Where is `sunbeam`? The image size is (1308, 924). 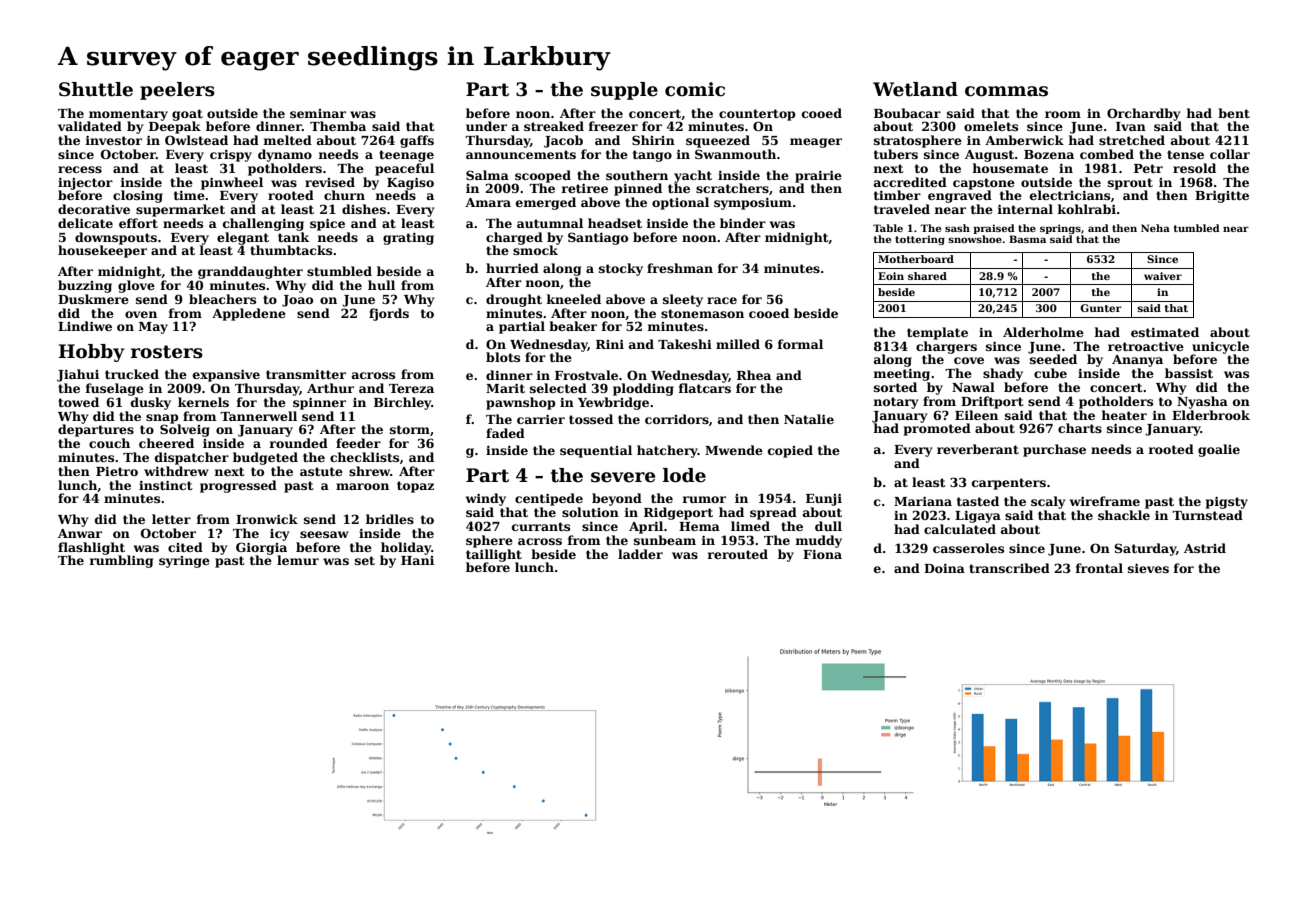
sunbeam is located at coordinates (665, 540).
